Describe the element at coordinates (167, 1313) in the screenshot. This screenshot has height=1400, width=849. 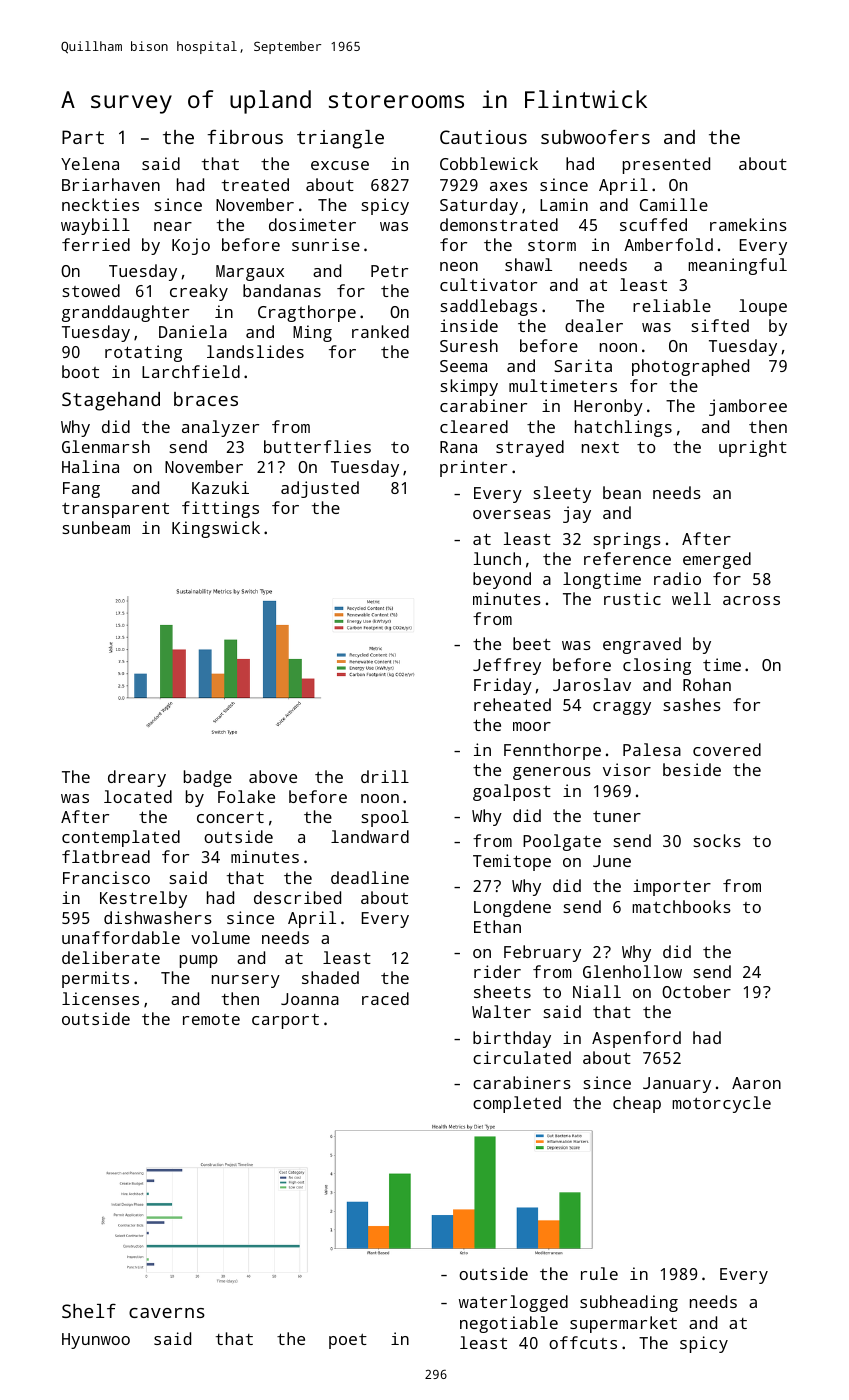
I see `caverns` at that location.
